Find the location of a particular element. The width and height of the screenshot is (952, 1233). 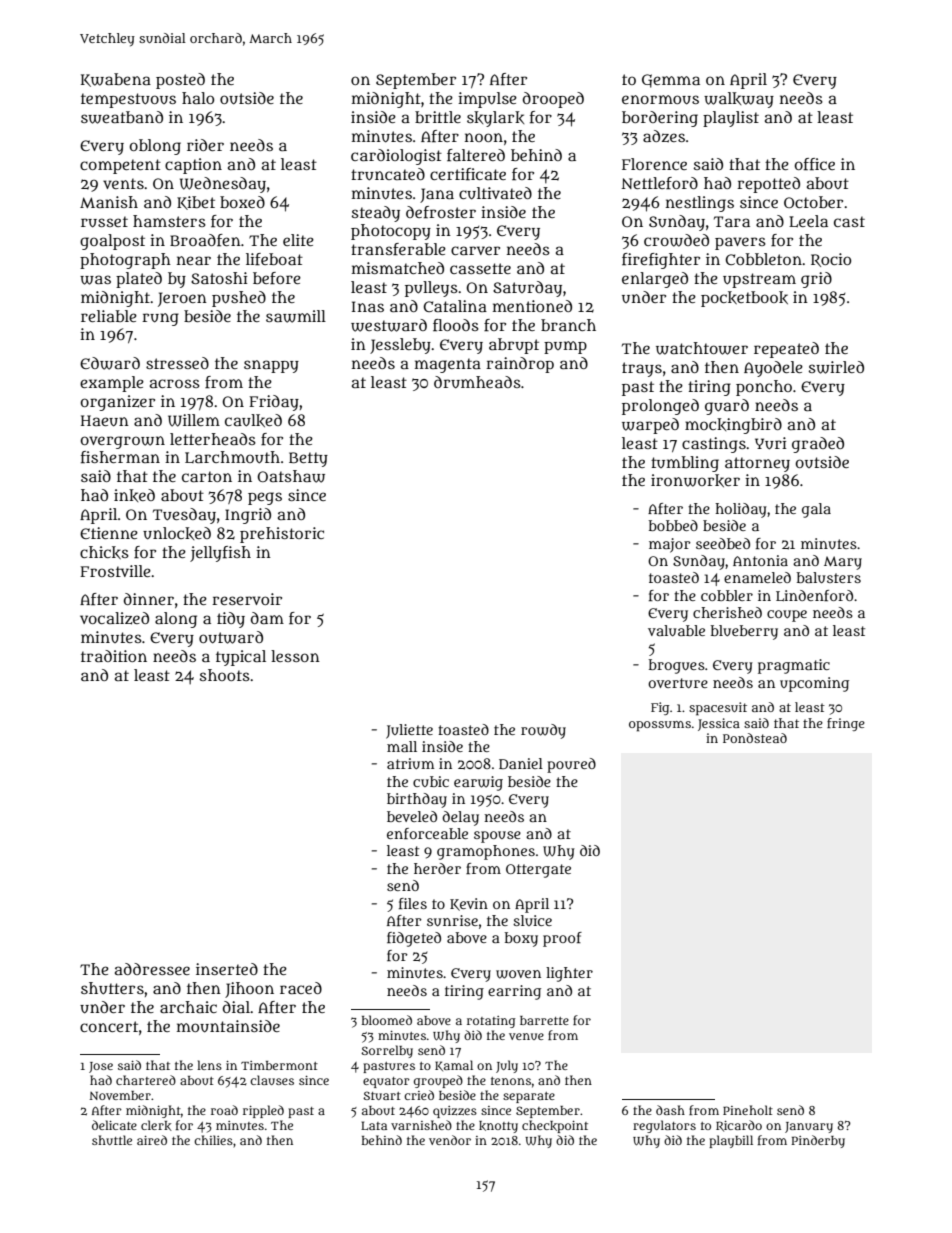

rowdy is located at coordinates (543, 731).
